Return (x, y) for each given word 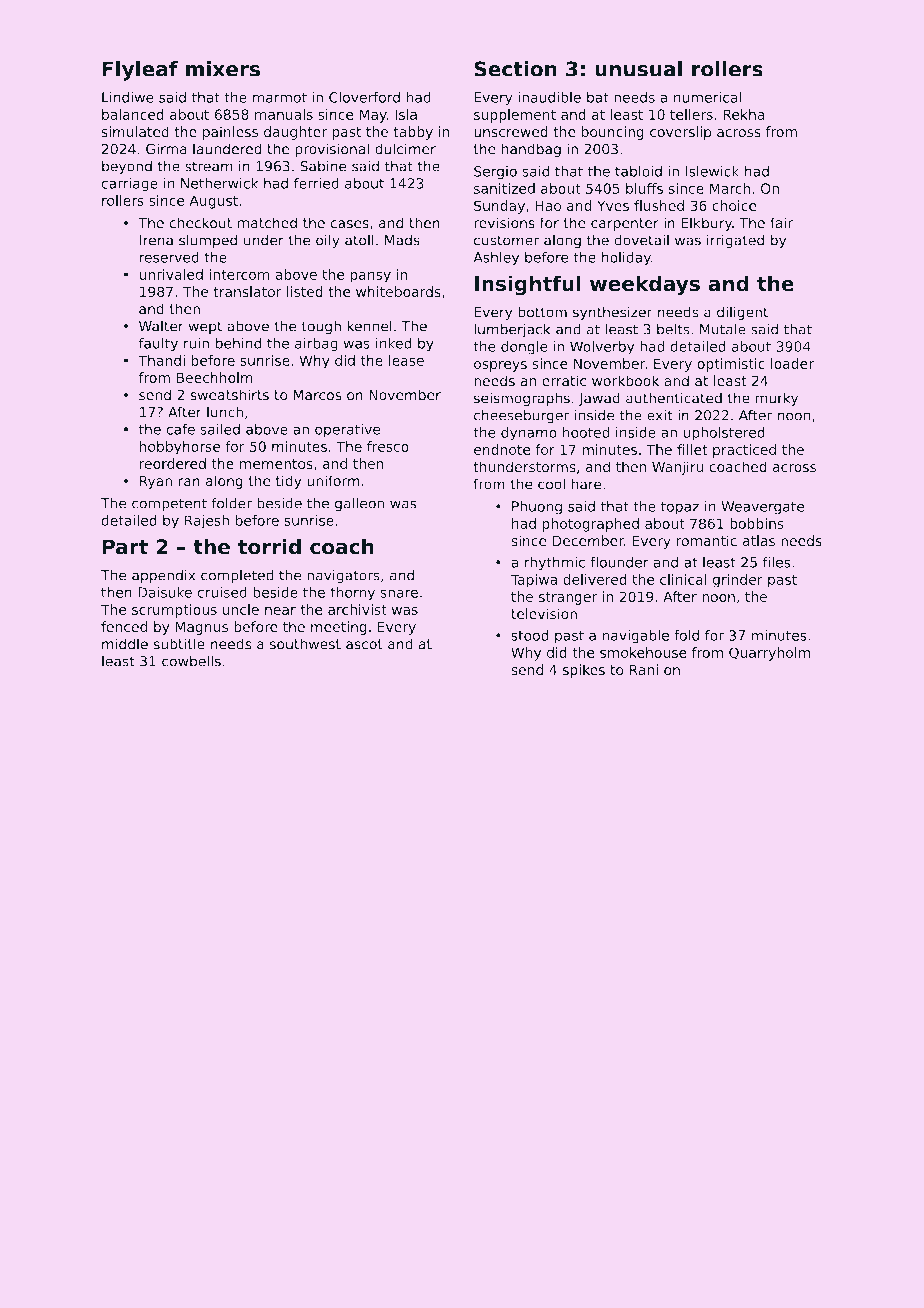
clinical (683, 579)
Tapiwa (534, 581)
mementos (276, 464)
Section (515, 69)
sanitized (504, 188)
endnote (502, 449)
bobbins (757, 523)
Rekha (743, 114)
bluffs (644, 188)
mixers (223, 69)
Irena (156, 240)
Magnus (202, 628)
